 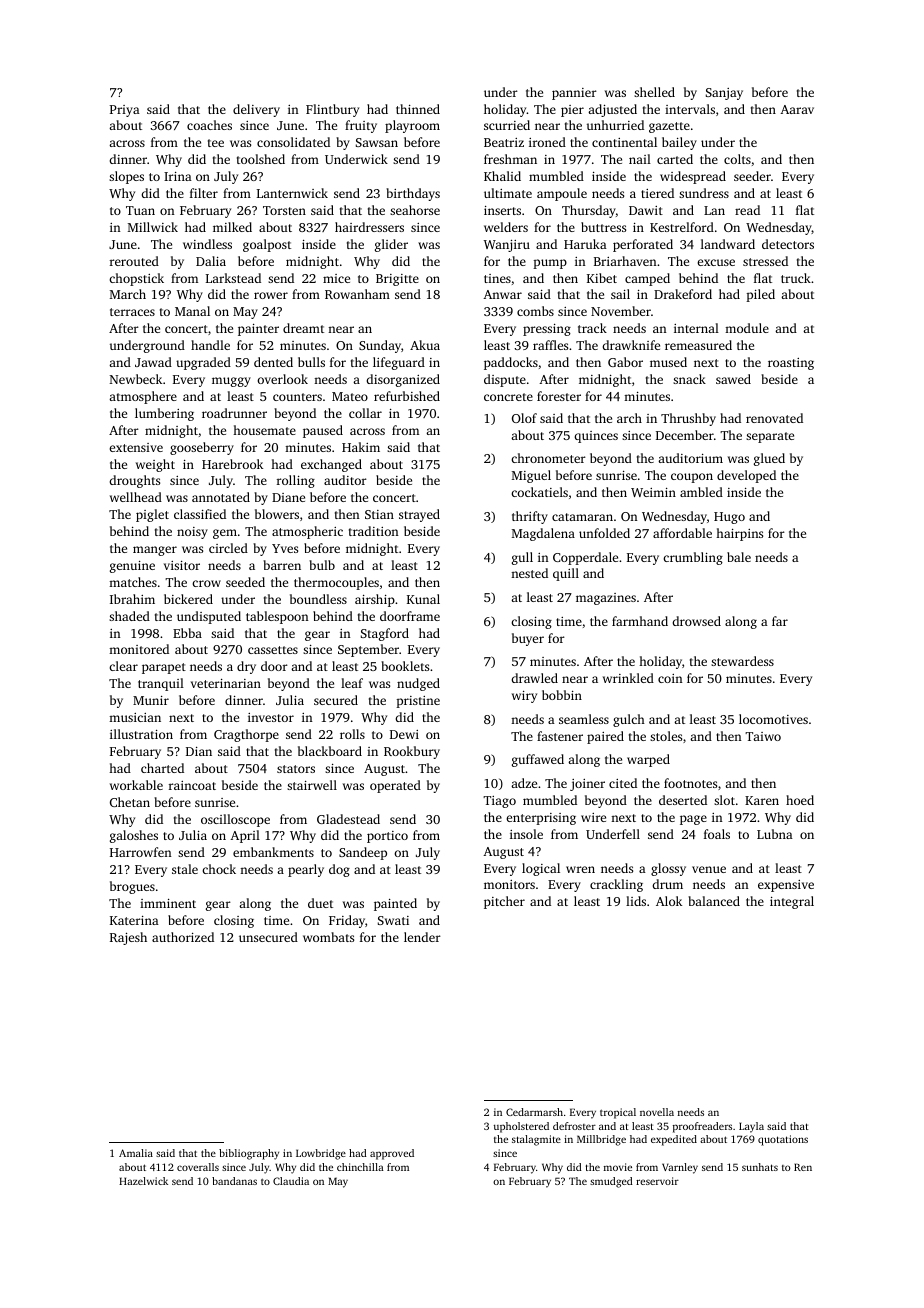 I want to click on Karen, so click(x=762, y=800).
